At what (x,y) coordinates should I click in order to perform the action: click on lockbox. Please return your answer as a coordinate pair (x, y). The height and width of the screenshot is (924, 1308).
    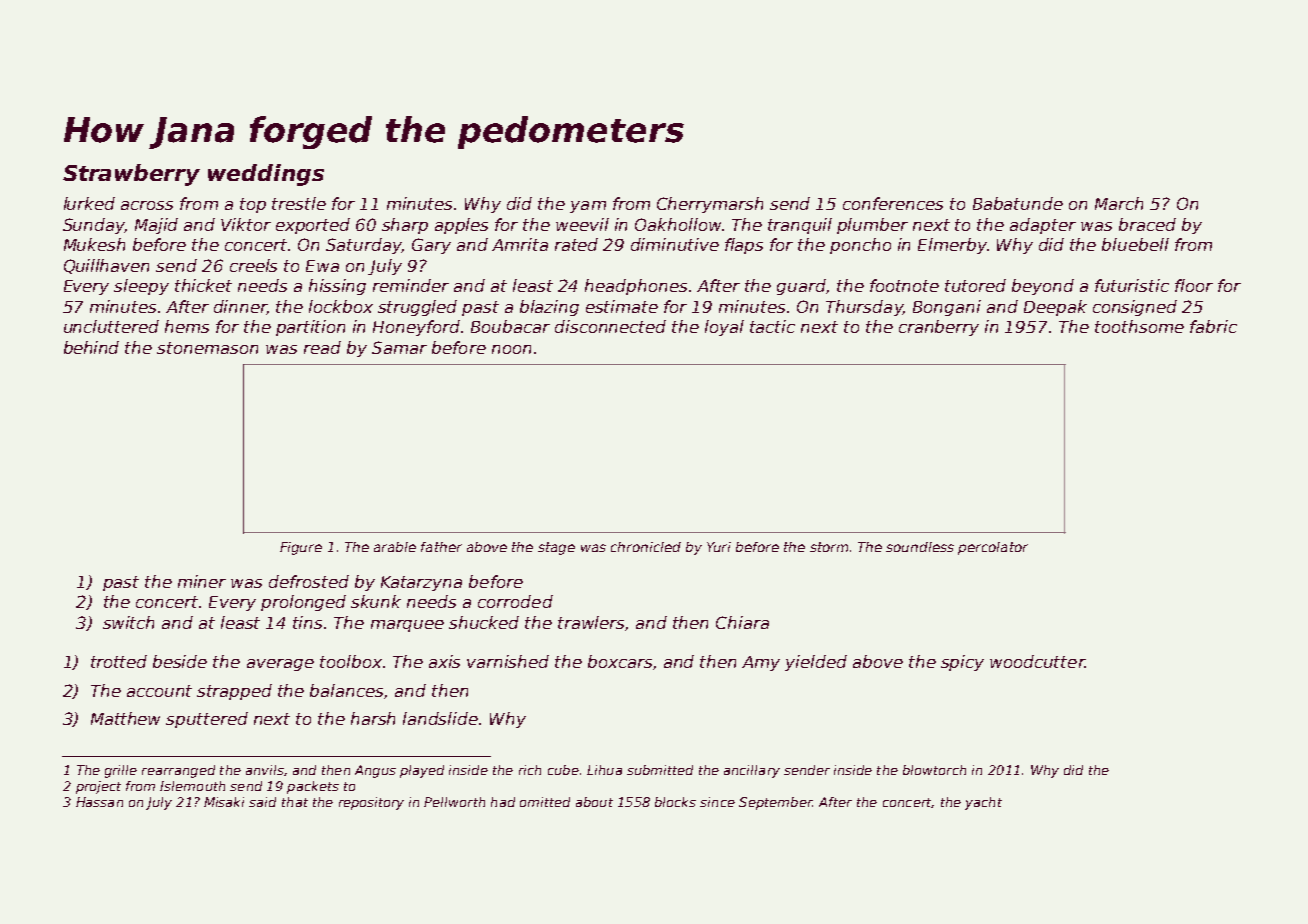
    Looking at the image, I should click on (341, 306).
